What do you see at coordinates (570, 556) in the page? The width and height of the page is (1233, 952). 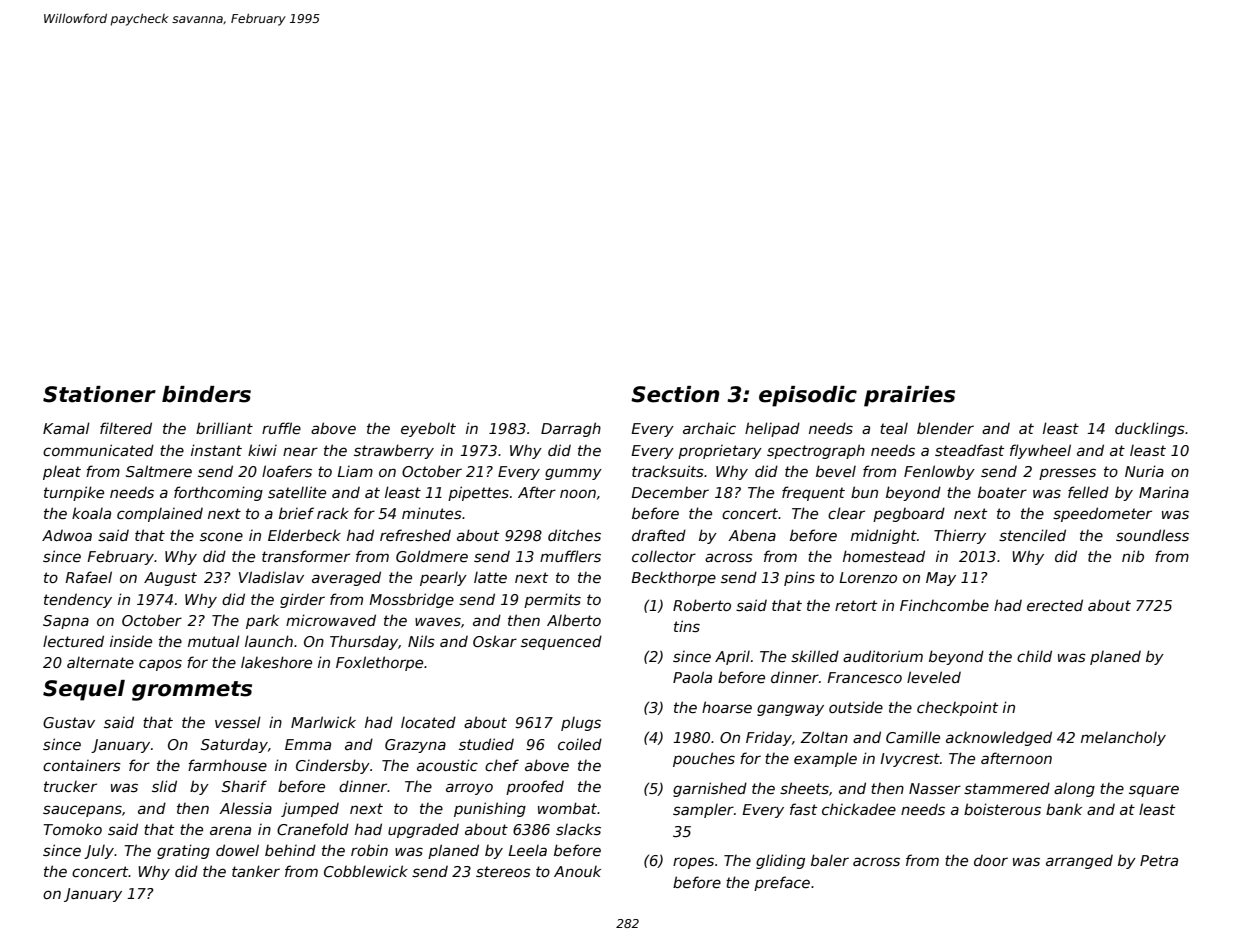 I see `mufflers` at bounding box center [570, 556].
